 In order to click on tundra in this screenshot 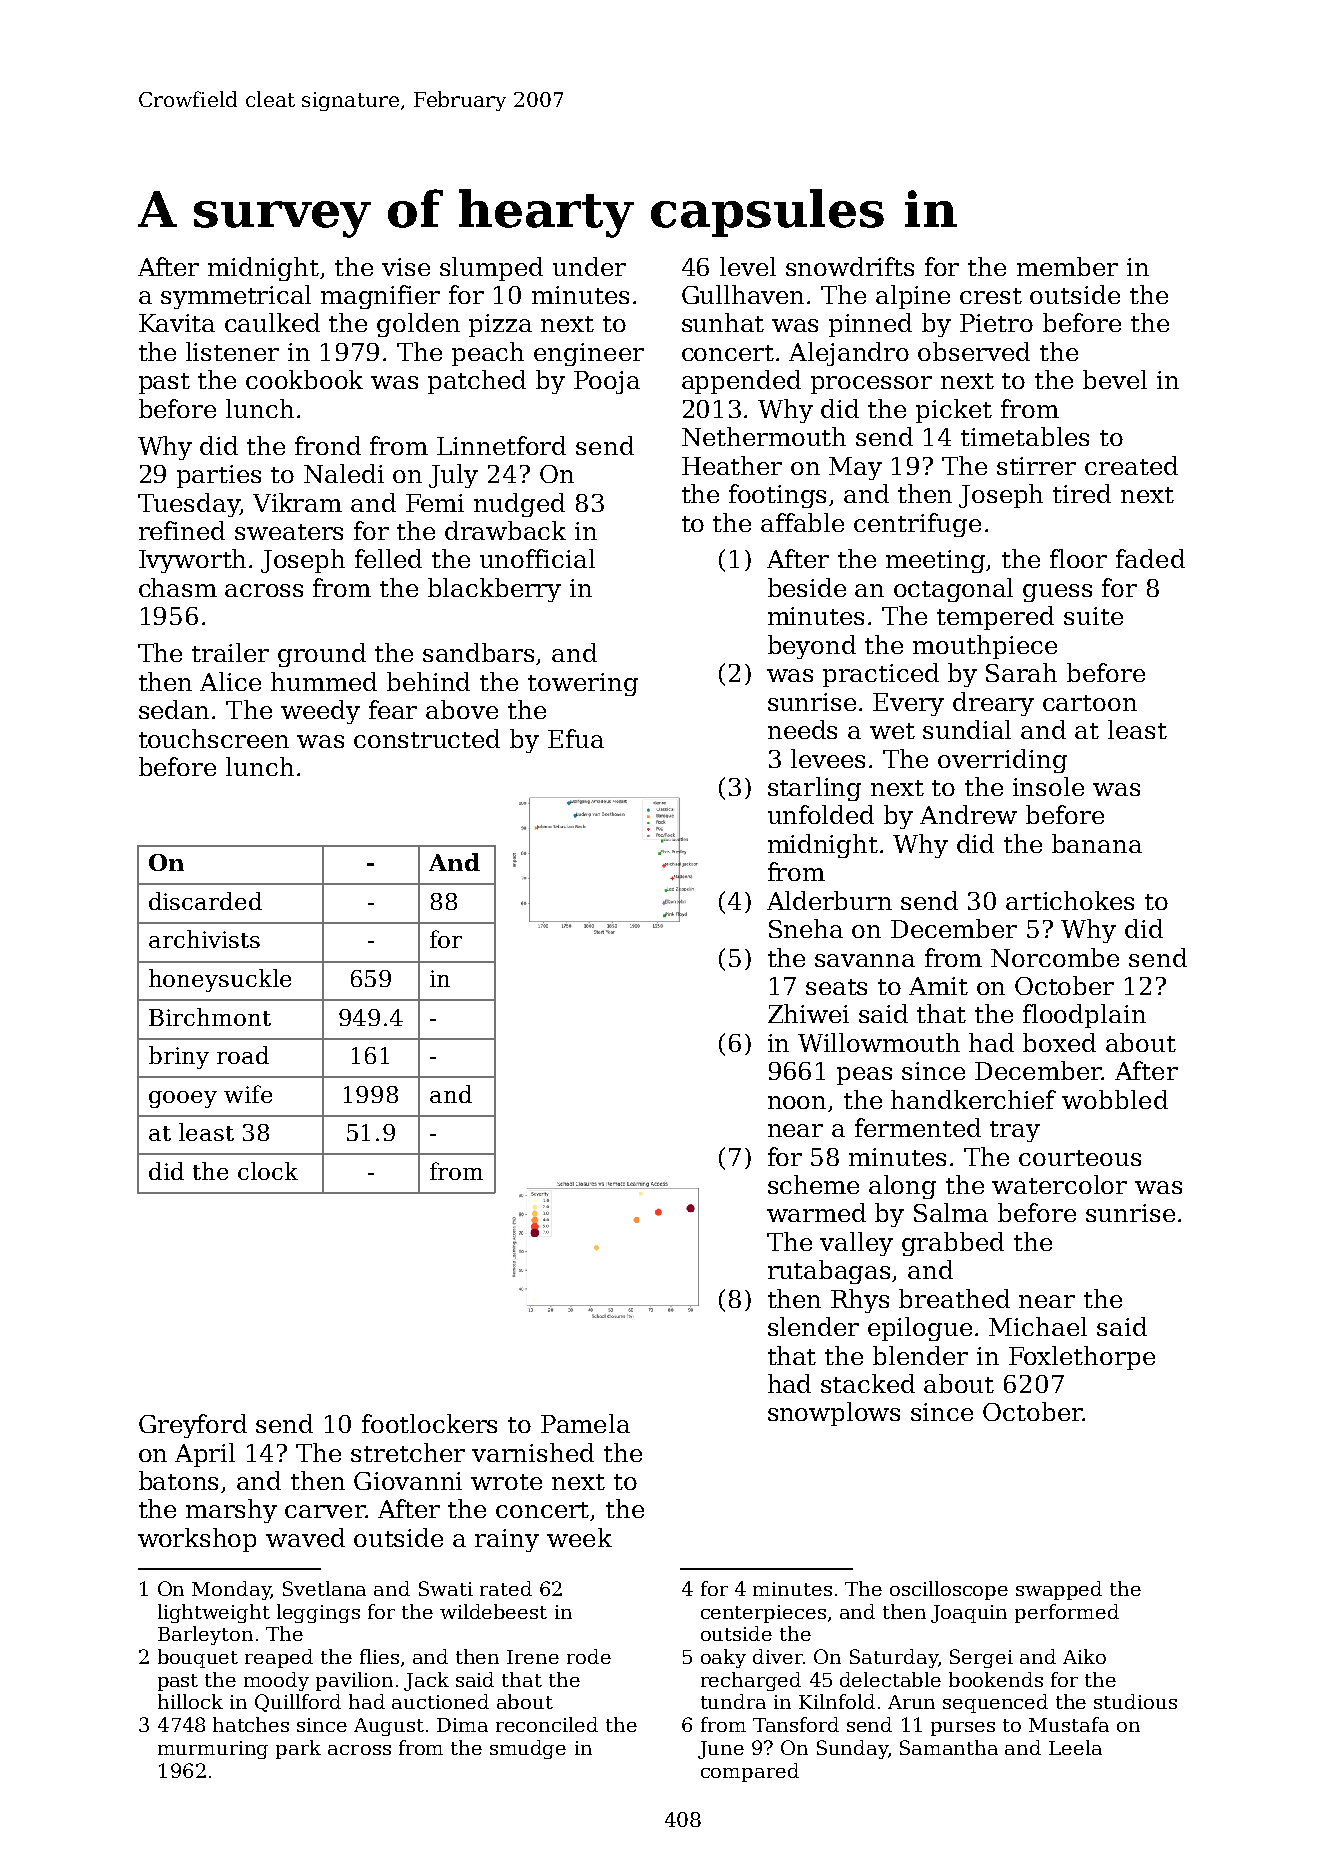, I will do `click(733, 1701)`.
